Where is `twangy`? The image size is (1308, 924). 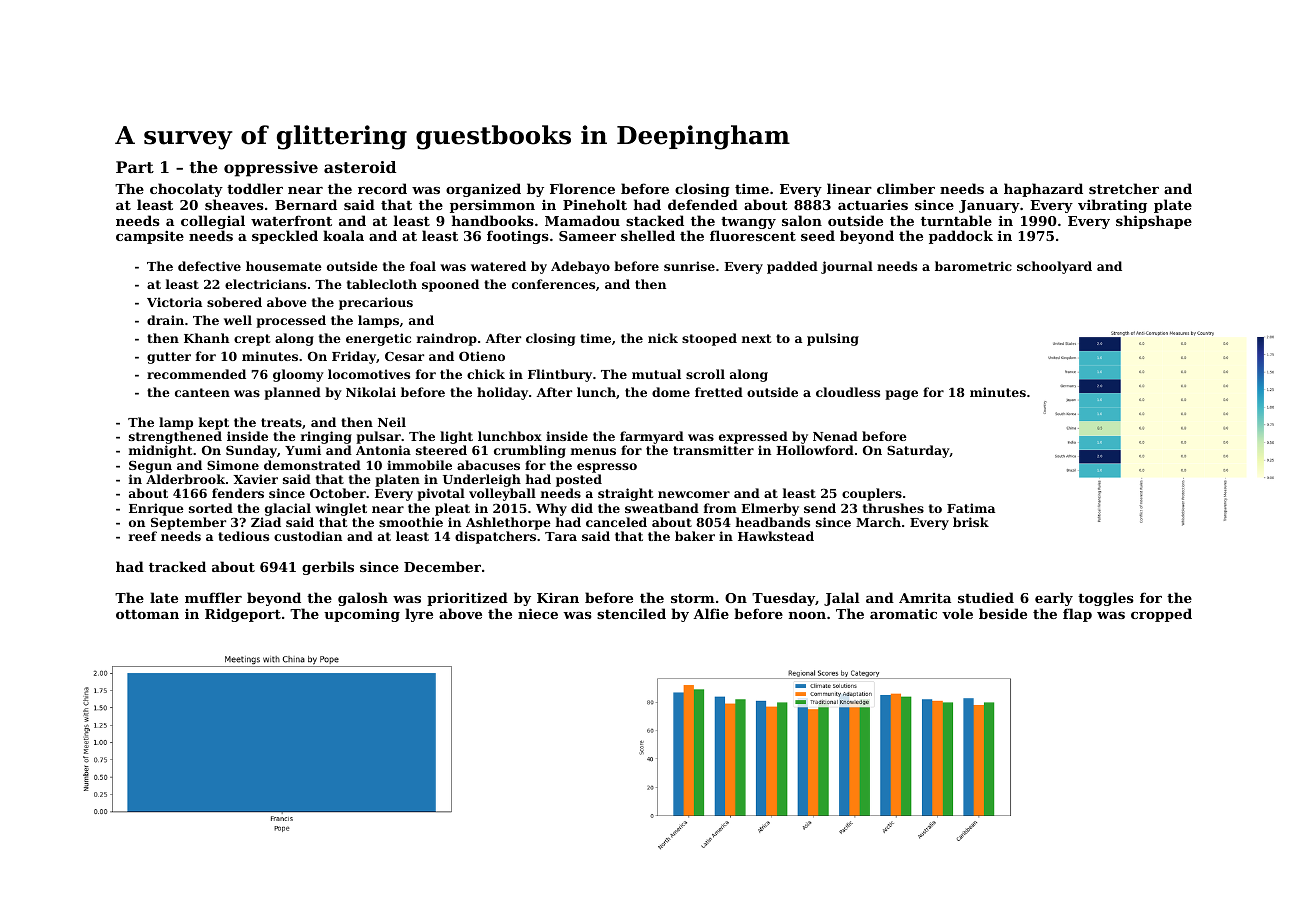
twangy is located at coordinates (748, 223).
